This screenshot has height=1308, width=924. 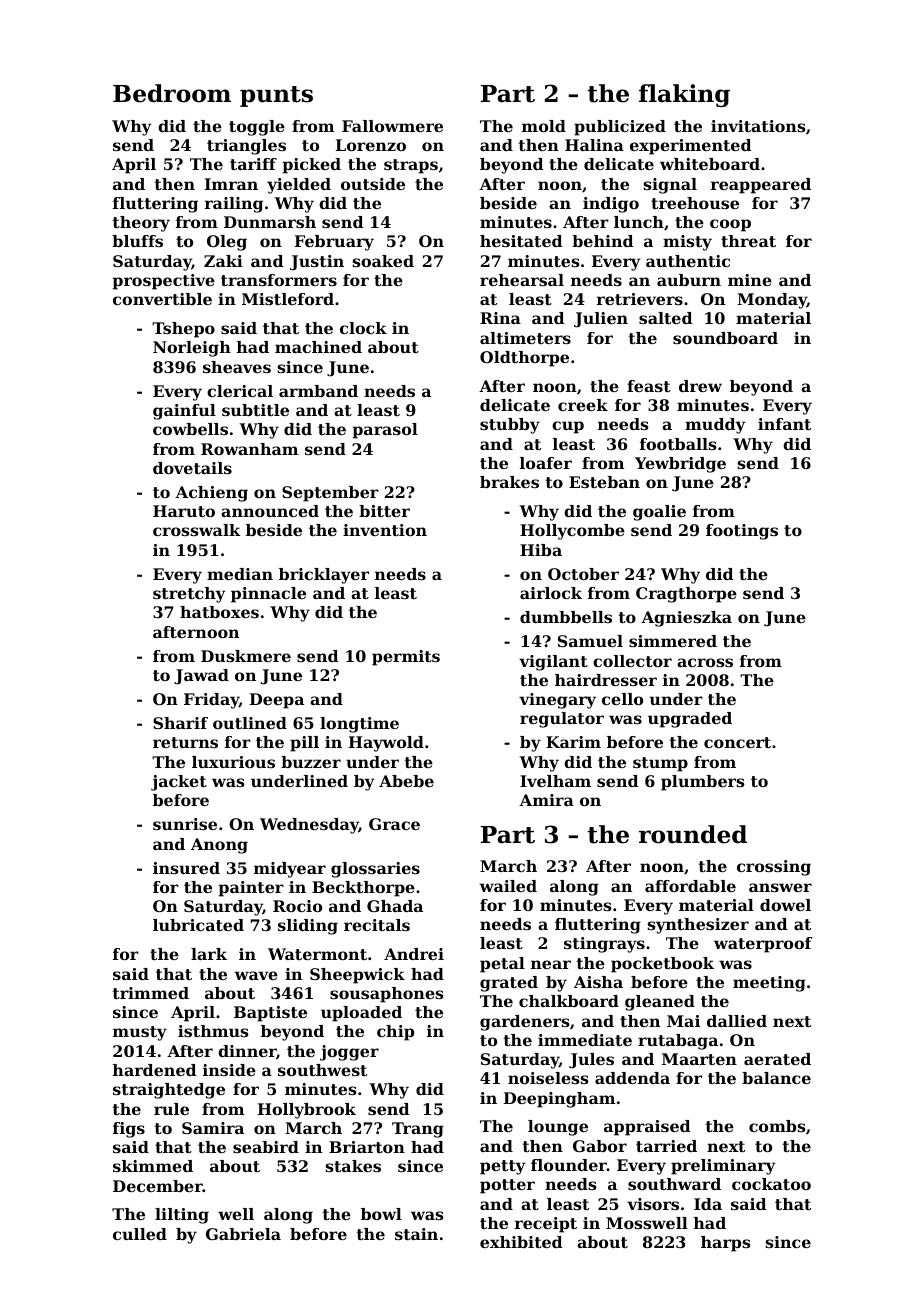 I want to click on figs, so click(x=129, y=1130).
